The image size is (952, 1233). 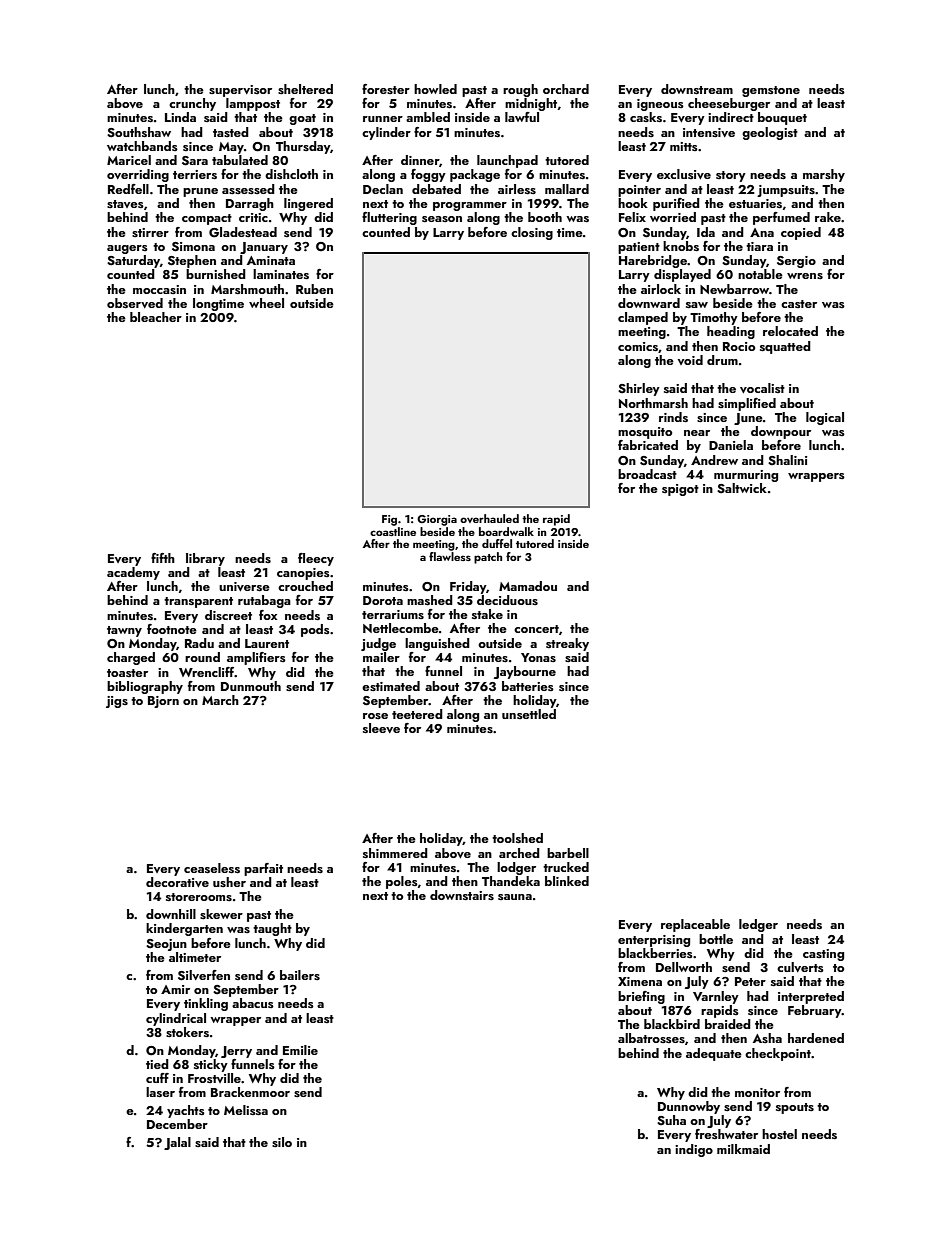 What do you see at coordinates (386, 89) in the document?
I see `forester` at bounding box center [386, 89].
